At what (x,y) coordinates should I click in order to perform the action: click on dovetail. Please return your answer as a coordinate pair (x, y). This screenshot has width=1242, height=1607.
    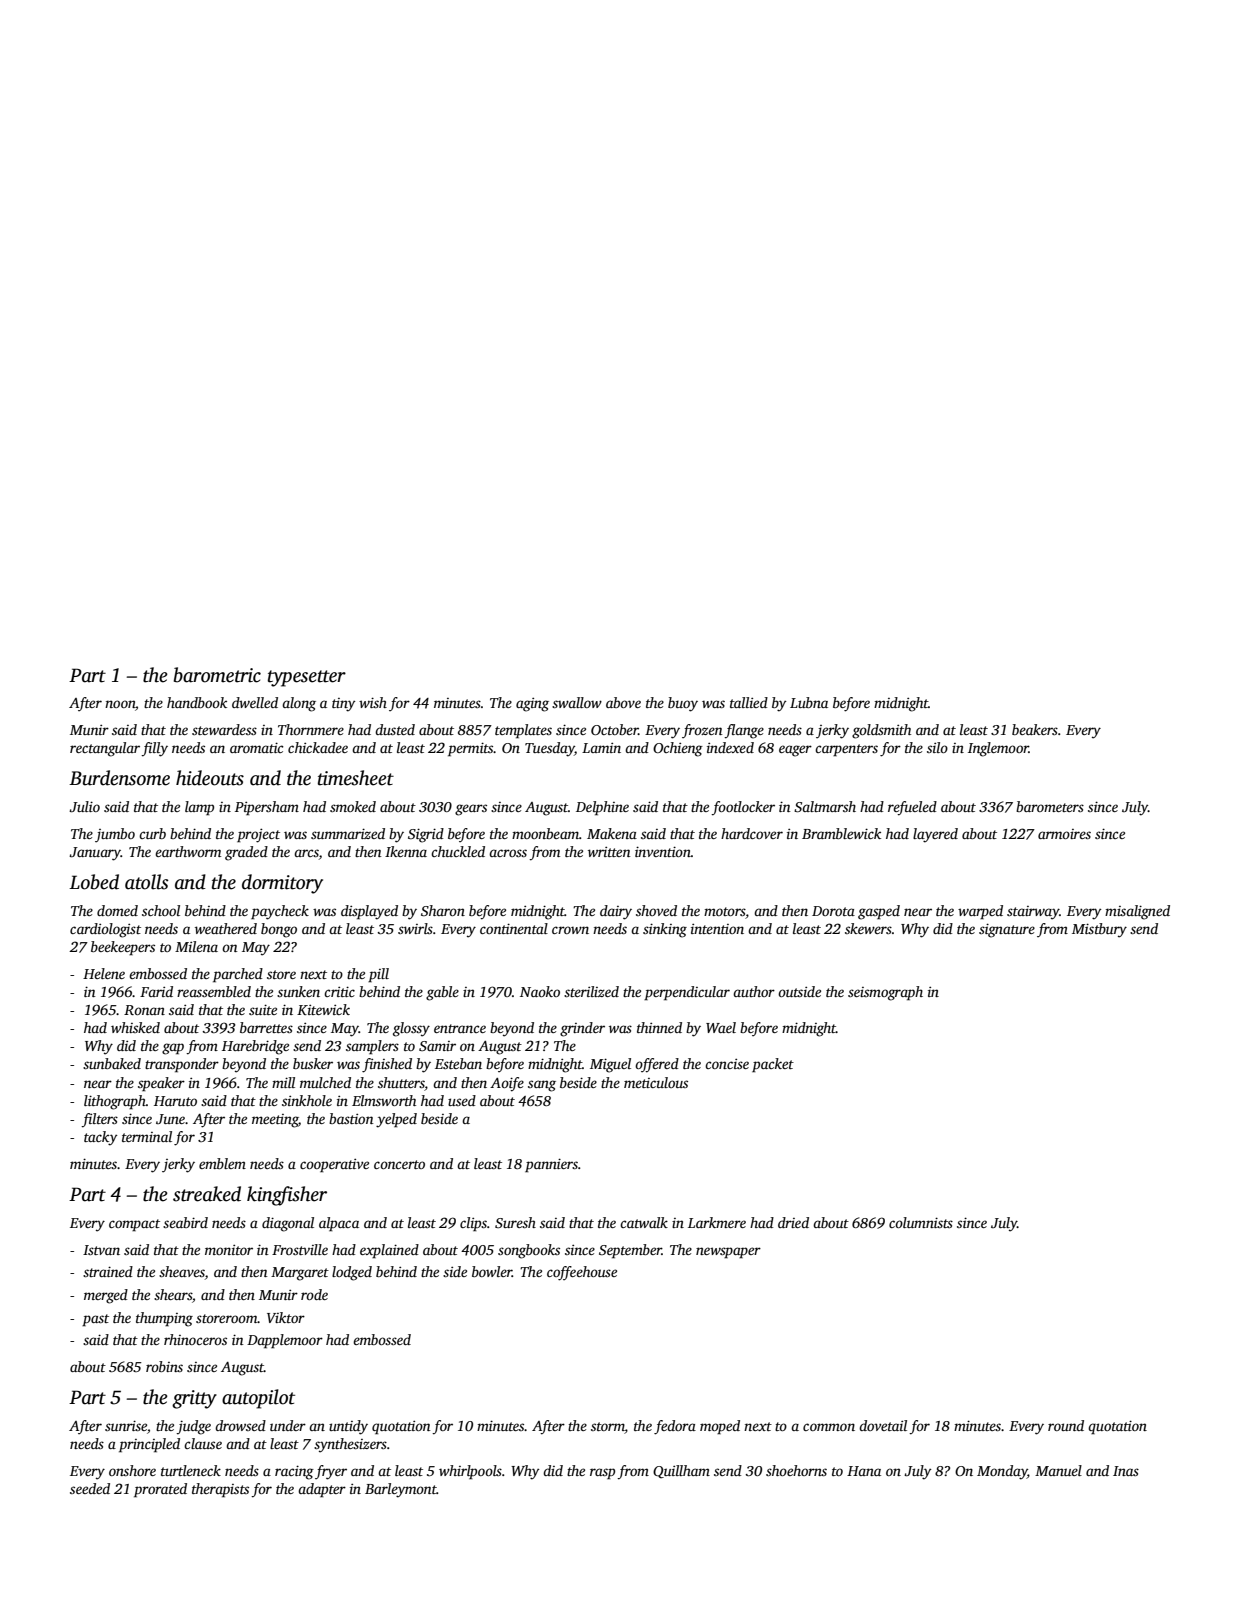
    Looking at the image, I should click on (883, 1425).
